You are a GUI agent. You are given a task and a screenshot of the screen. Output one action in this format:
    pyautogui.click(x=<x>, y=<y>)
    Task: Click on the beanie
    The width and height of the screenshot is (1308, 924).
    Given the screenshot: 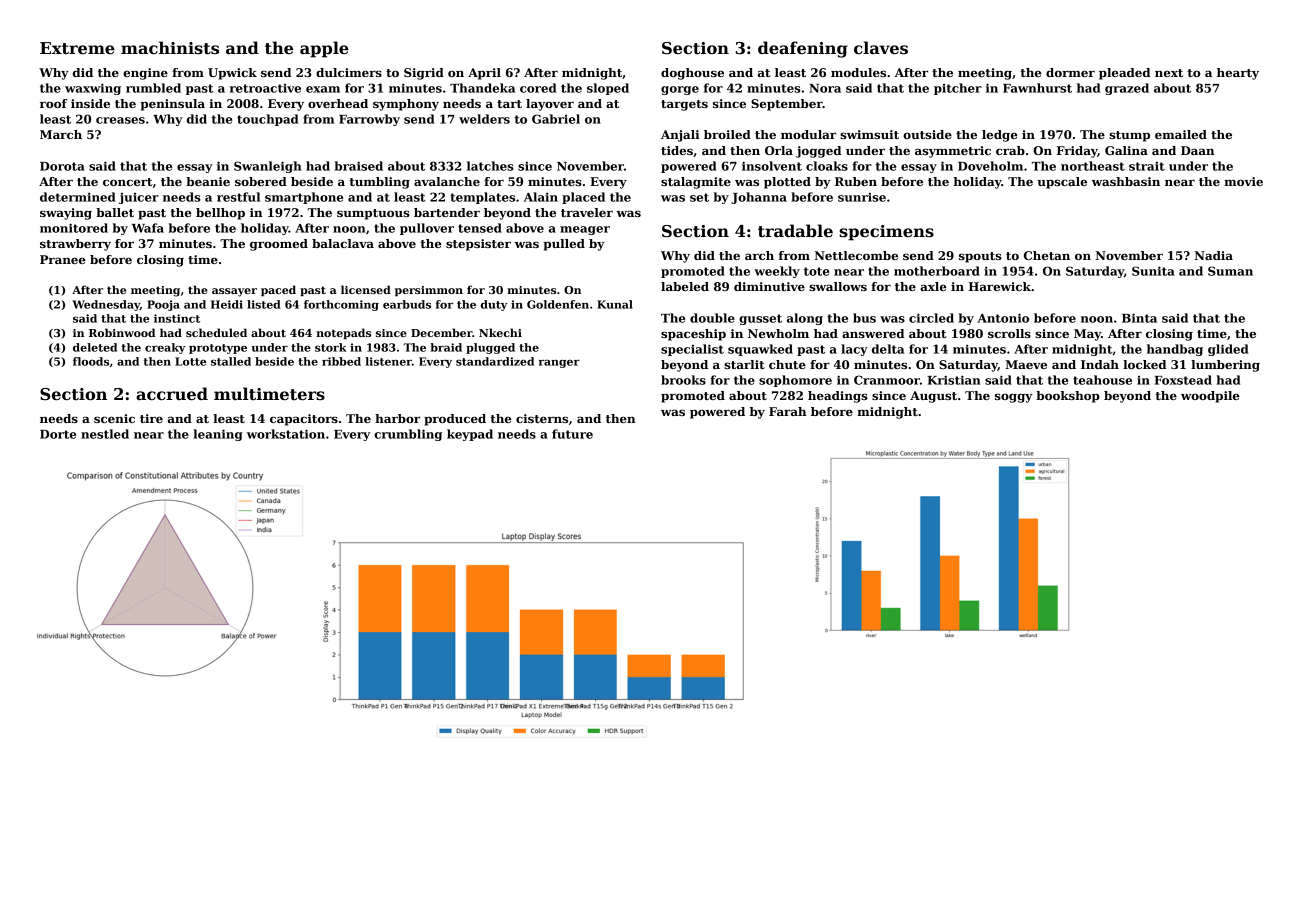 What is the action you would take?
    pyautogui.click(x=208, y=181)
